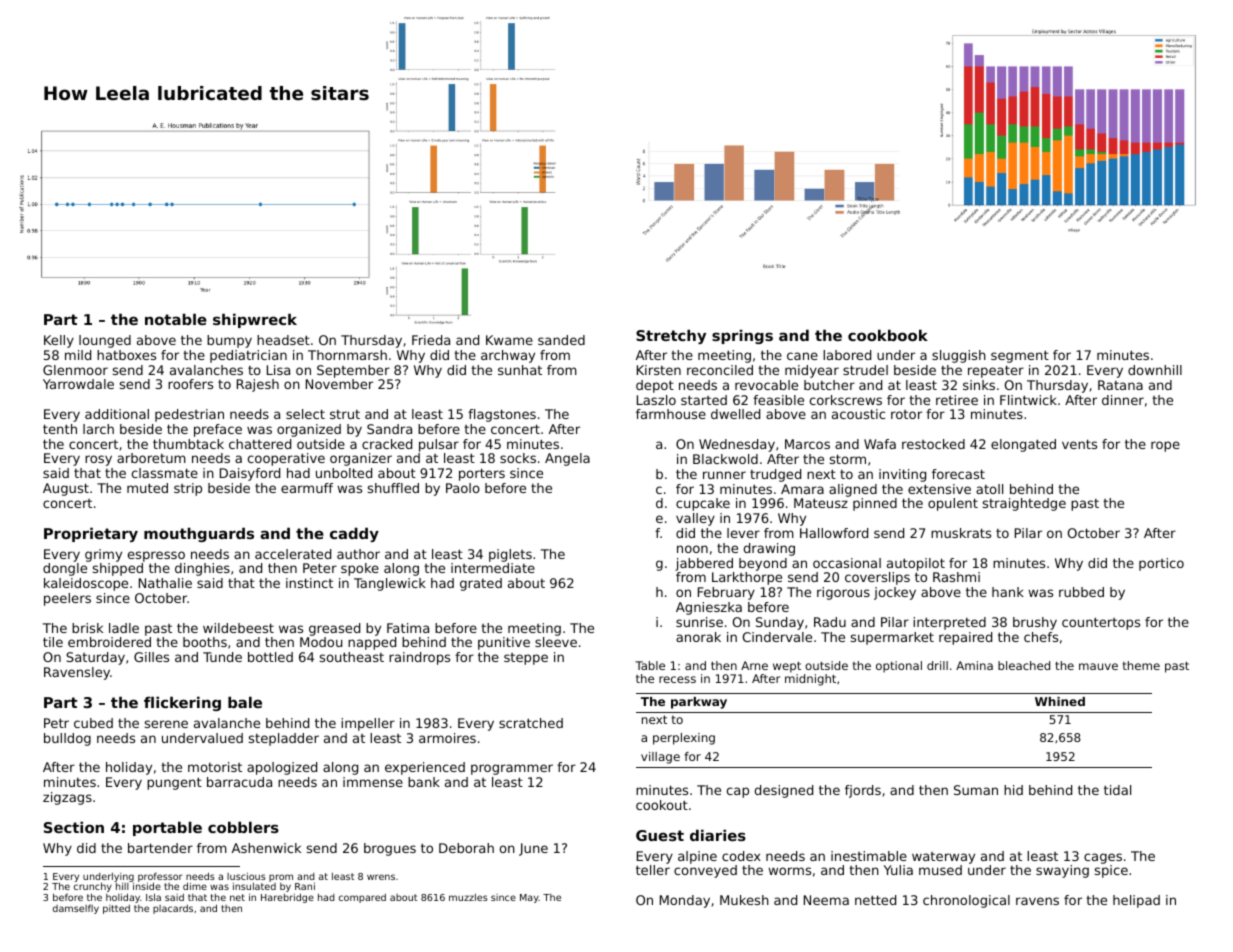  I want to click on sluggish, so click(959, 356).
